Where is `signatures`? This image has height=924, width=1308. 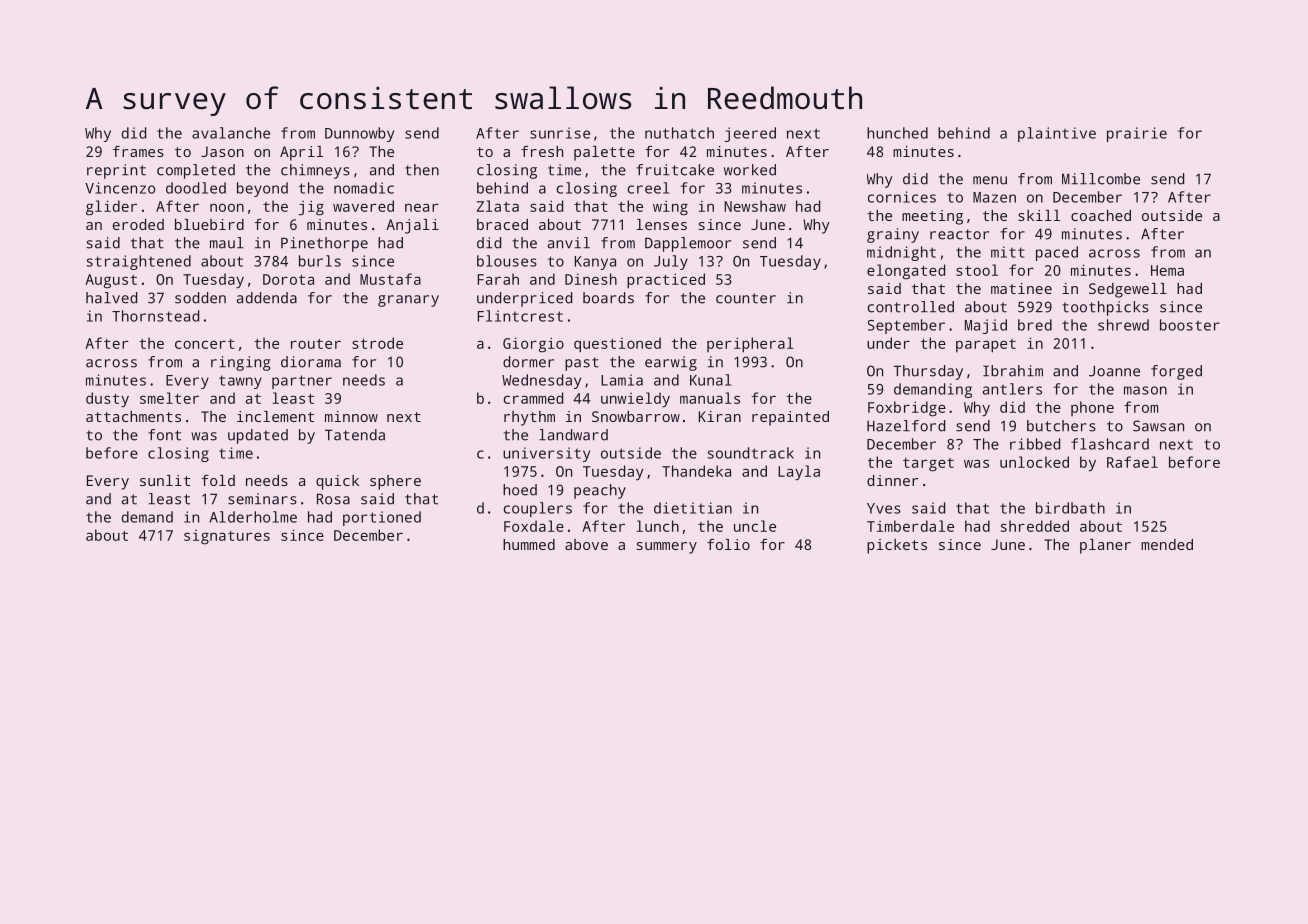
signatures is located at coordinates (227, 537).
